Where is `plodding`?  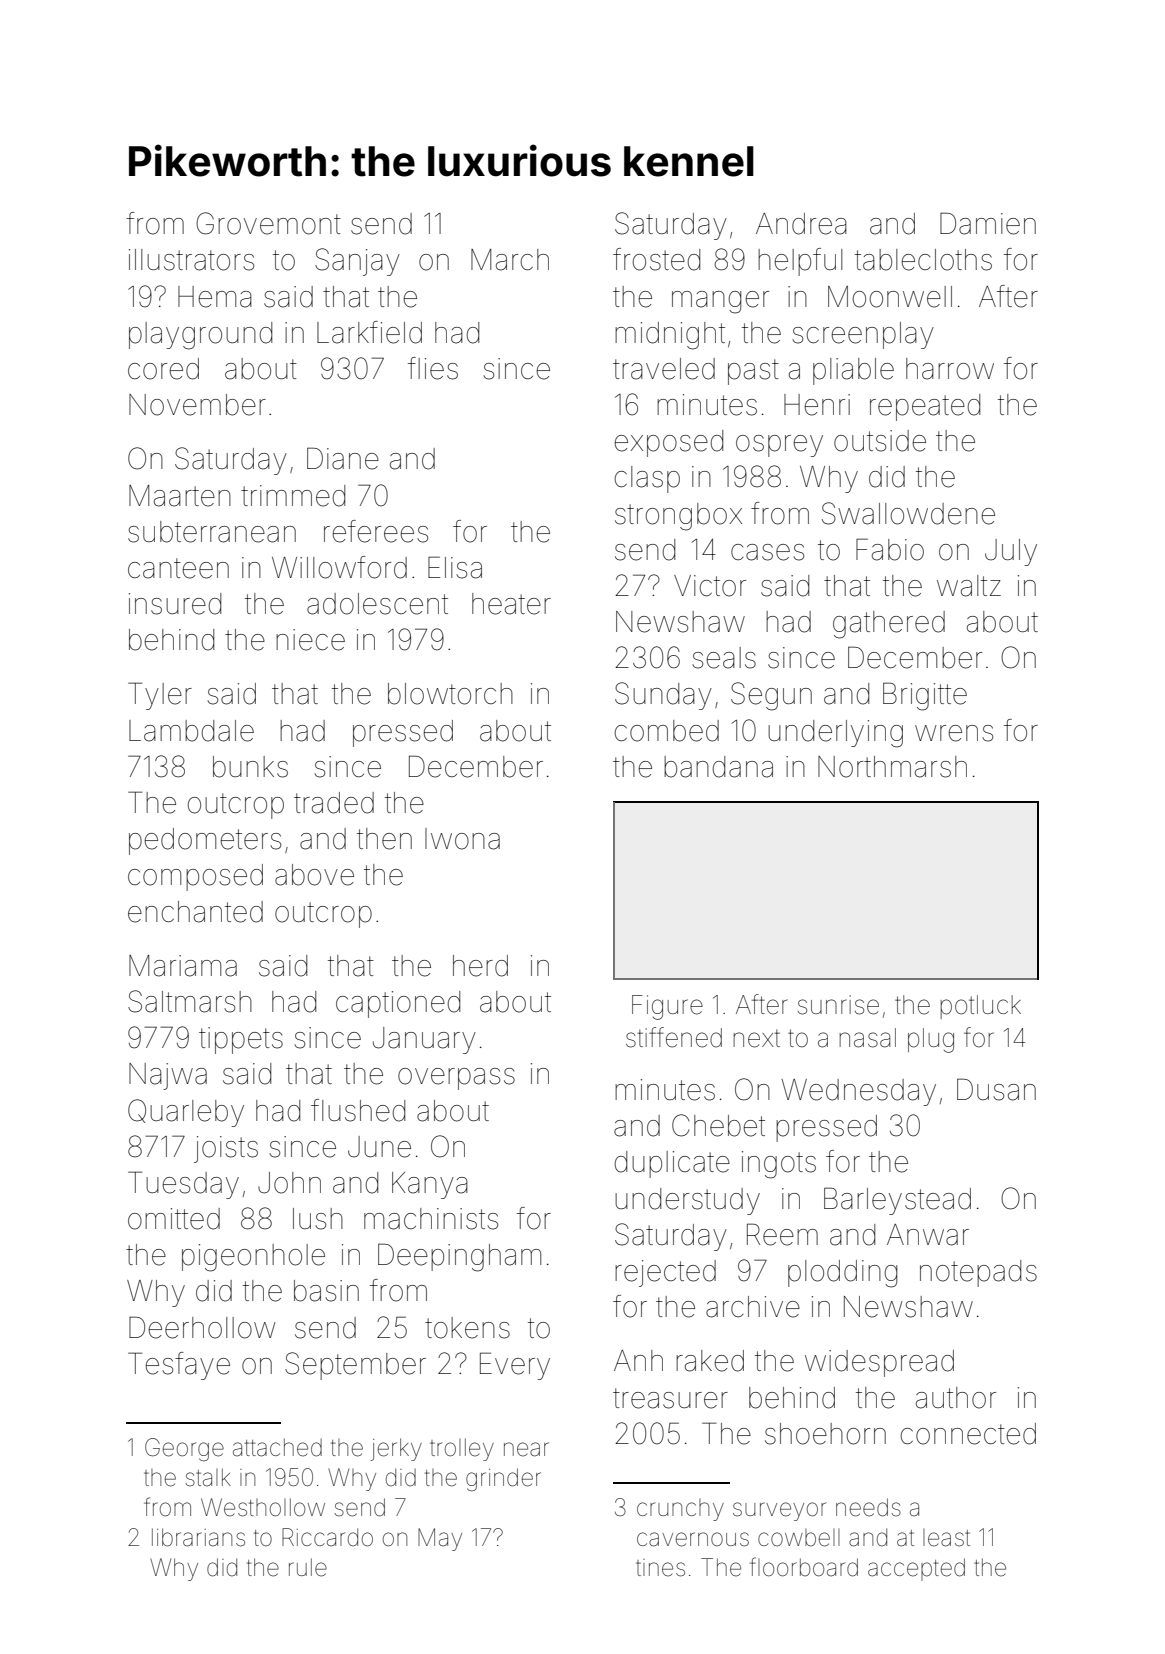 plodding is located at coordinates (842, 1274).
